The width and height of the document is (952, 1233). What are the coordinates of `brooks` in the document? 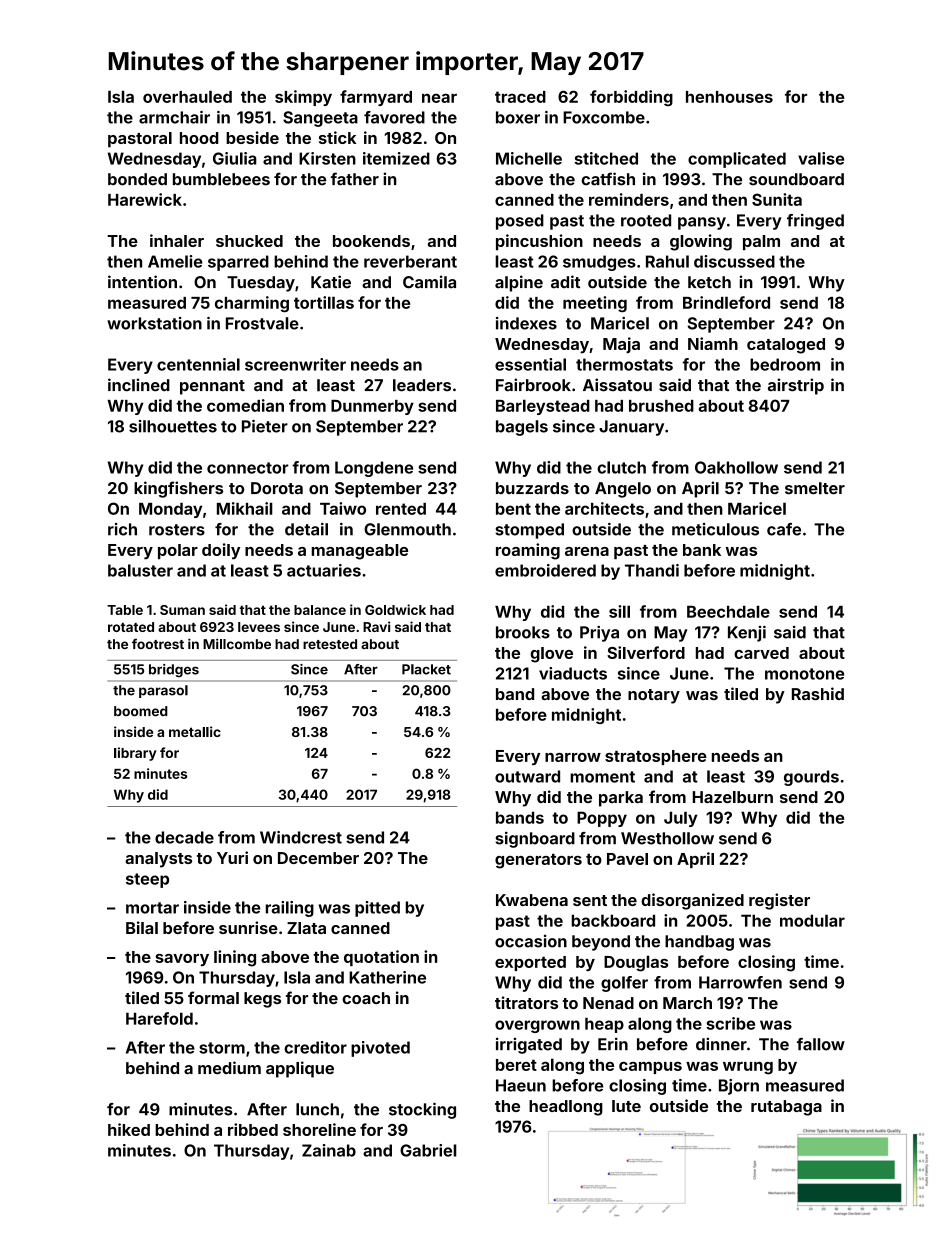 It's located at (523, 632).
